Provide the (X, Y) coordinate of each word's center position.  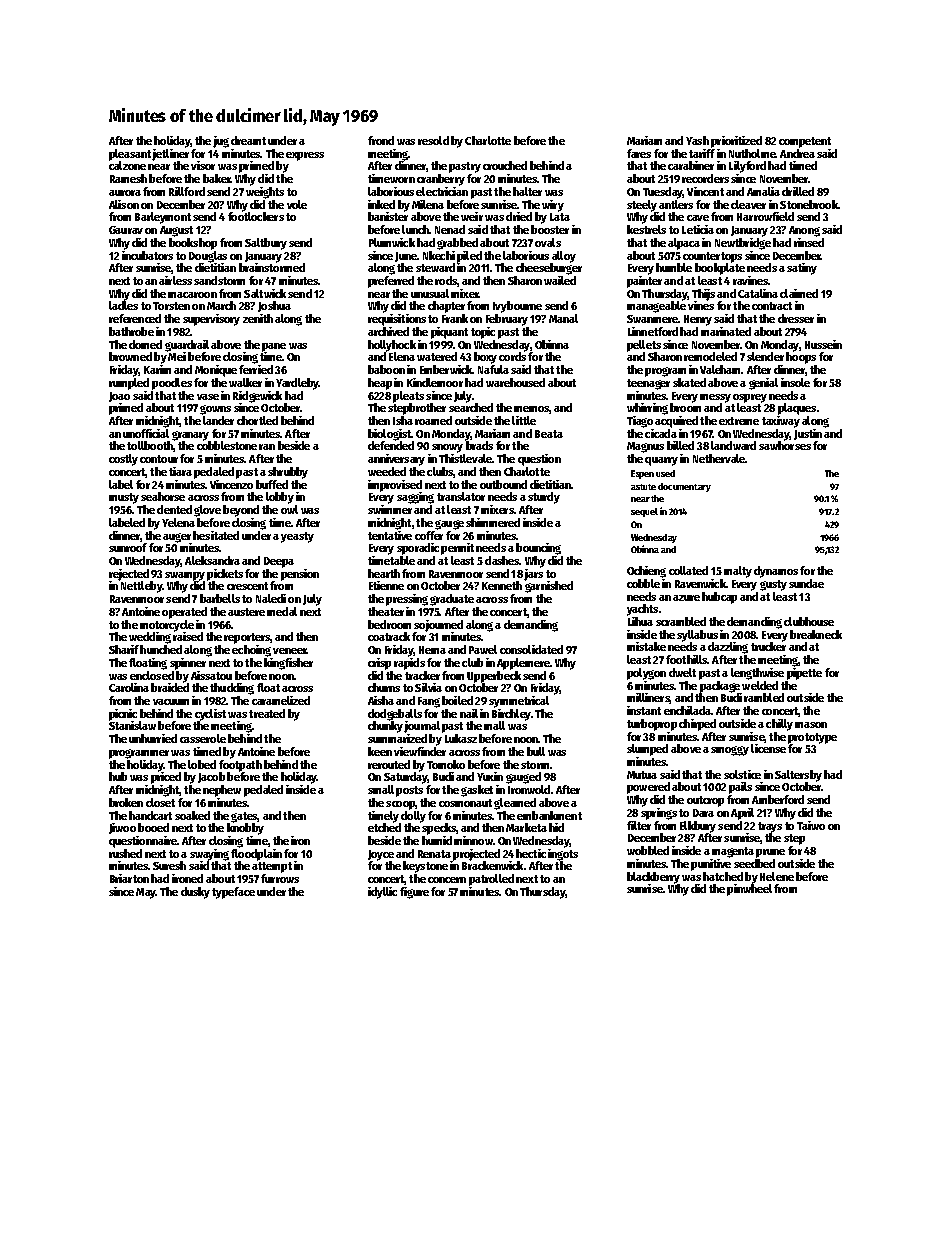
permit (457, 549)
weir (472, 216)
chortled (257, 420)
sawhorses (785, 445)
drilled (798, 191)
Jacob (211, 777)
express (305, 156)
